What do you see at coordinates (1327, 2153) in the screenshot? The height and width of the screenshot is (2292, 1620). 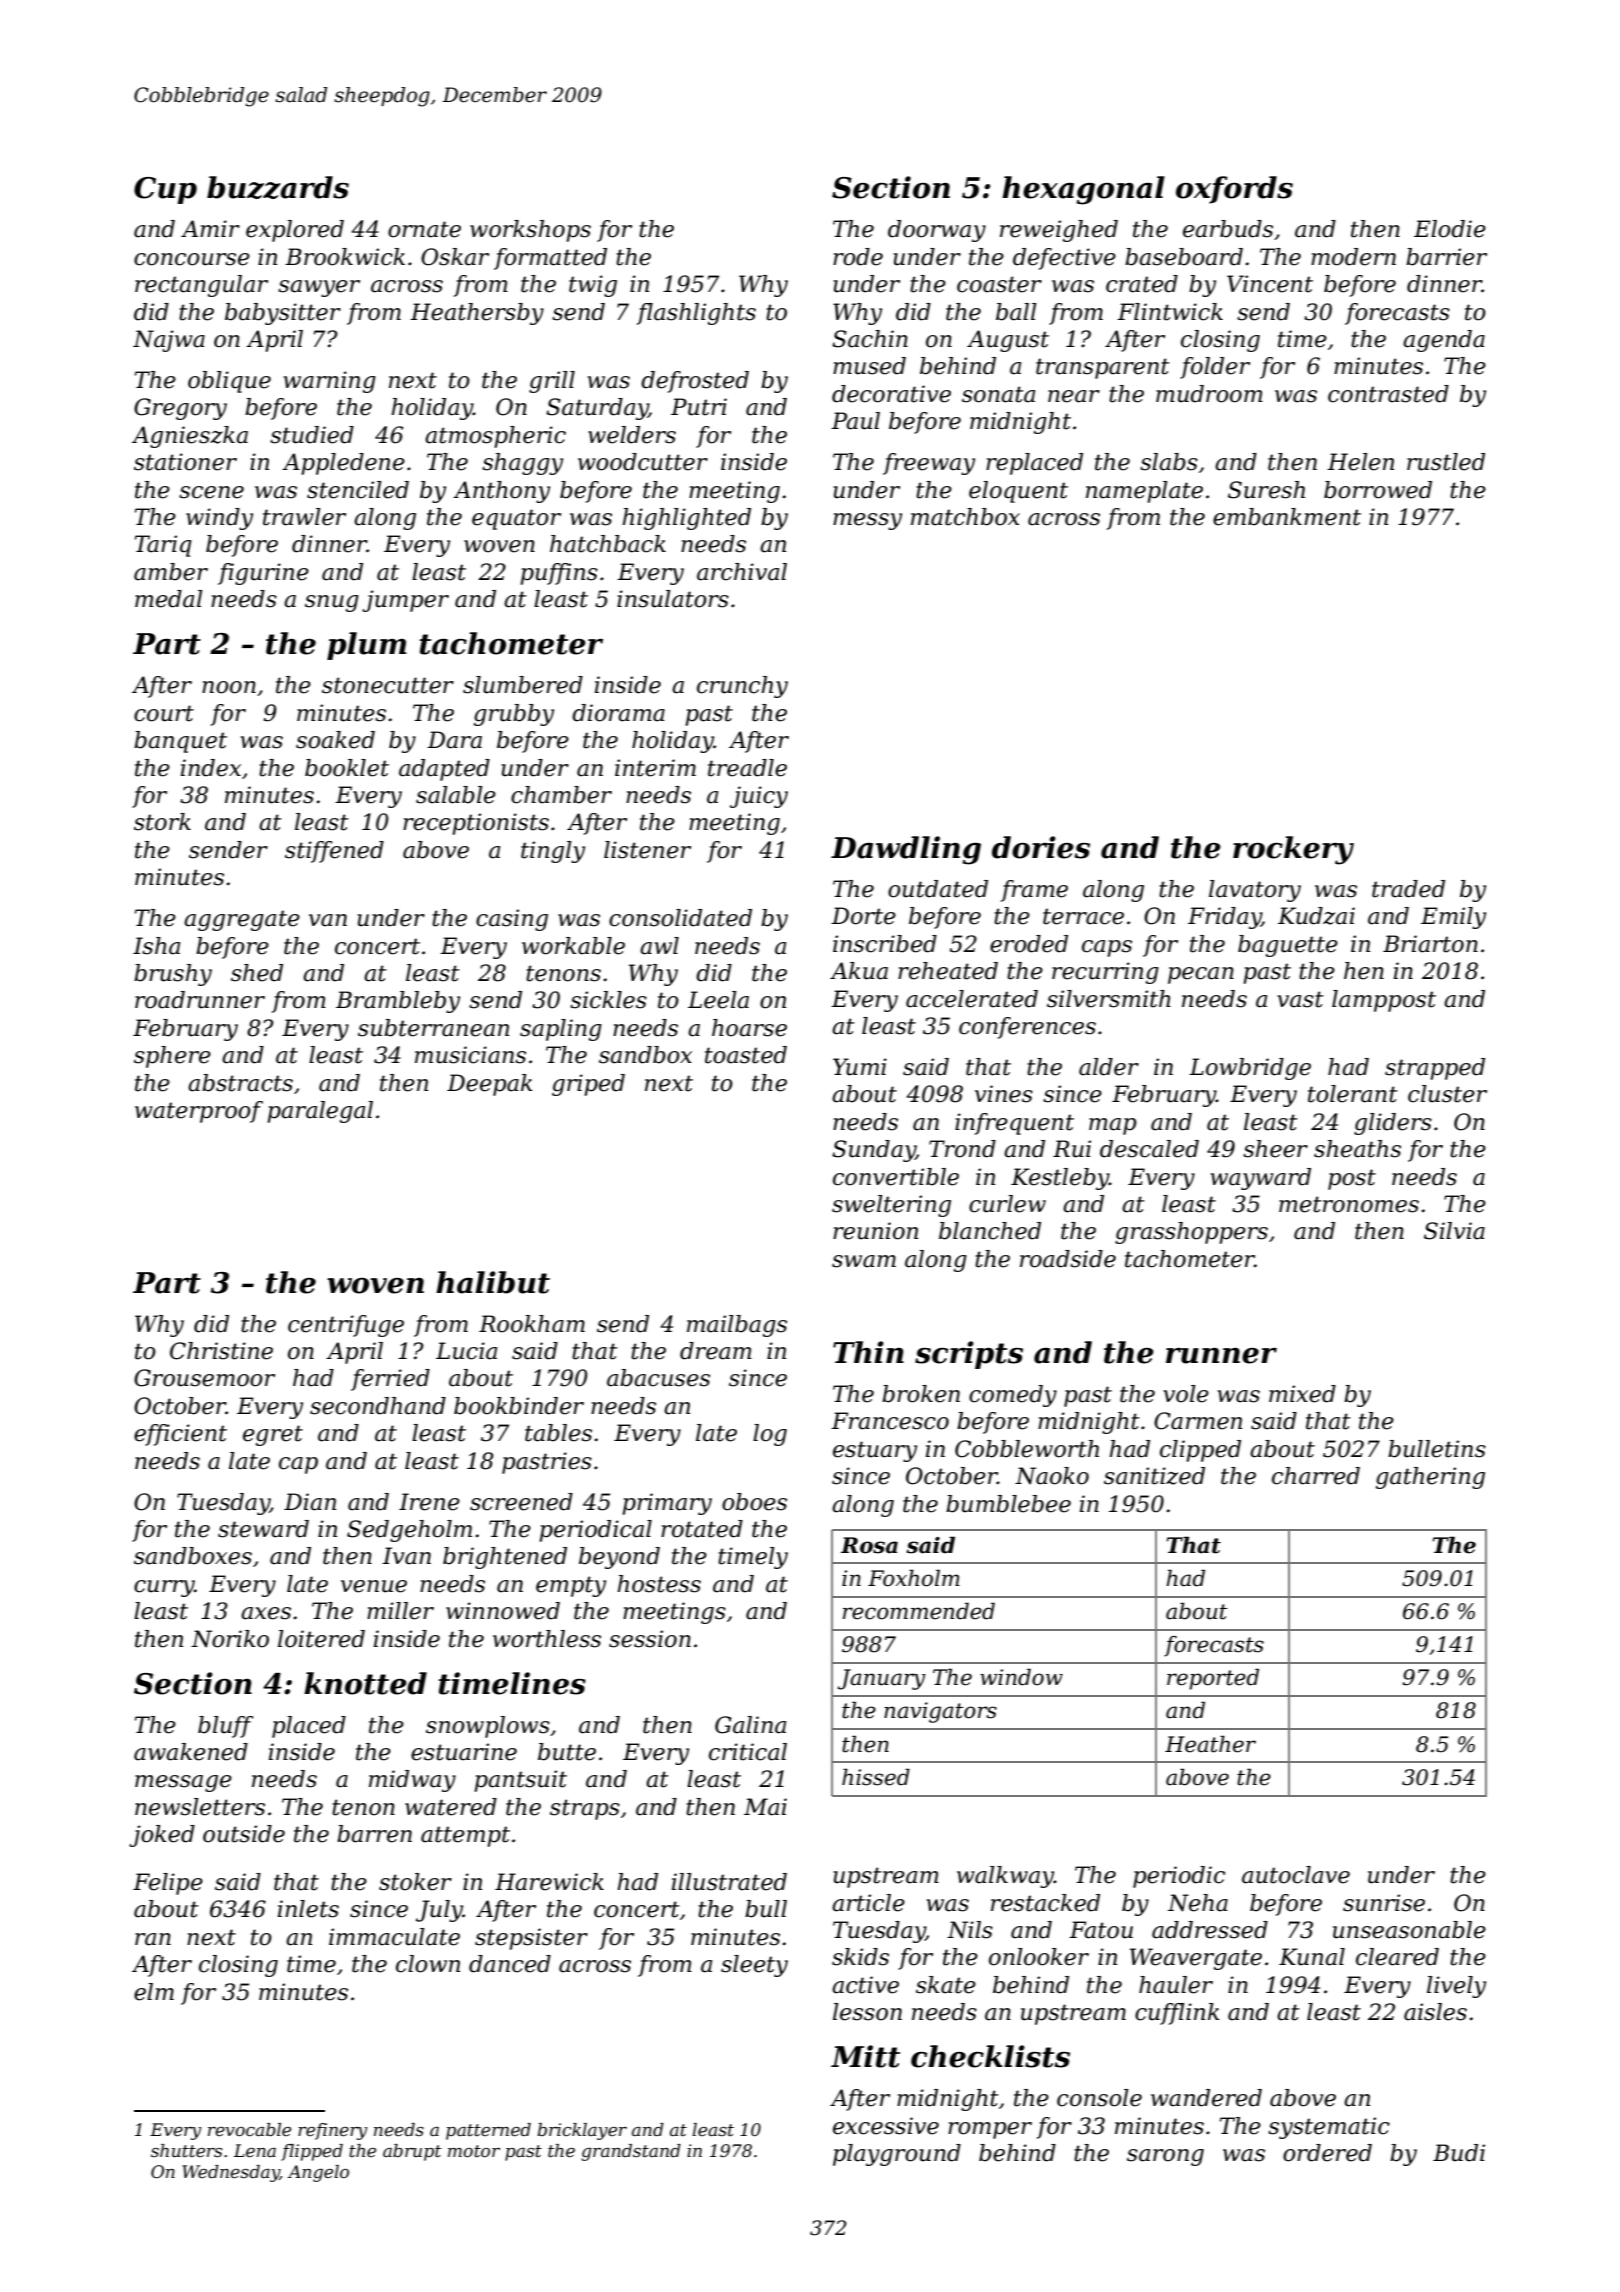 I see `ordered` at bounding box center [1327, 2153].
